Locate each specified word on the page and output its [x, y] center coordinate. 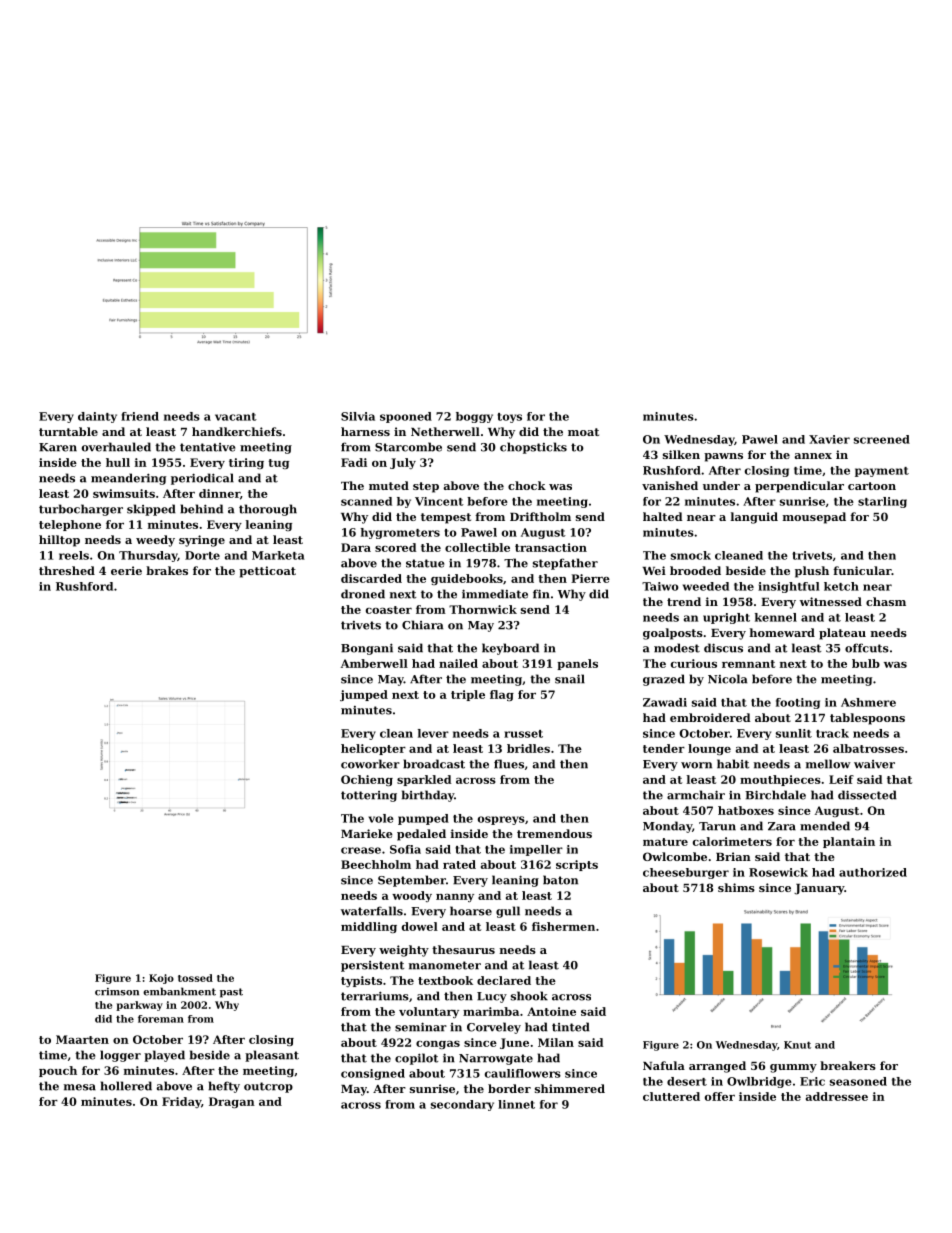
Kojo [161, 979]
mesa [80, 1087]
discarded [371, 578]
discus [723, 648]
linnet [516, 1104]
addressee [837, 1096]
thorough [268, 510]
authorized [873, 872]
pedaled [421, 835]
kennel [776, 617]
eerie [126, 570]
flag [502, 695]
